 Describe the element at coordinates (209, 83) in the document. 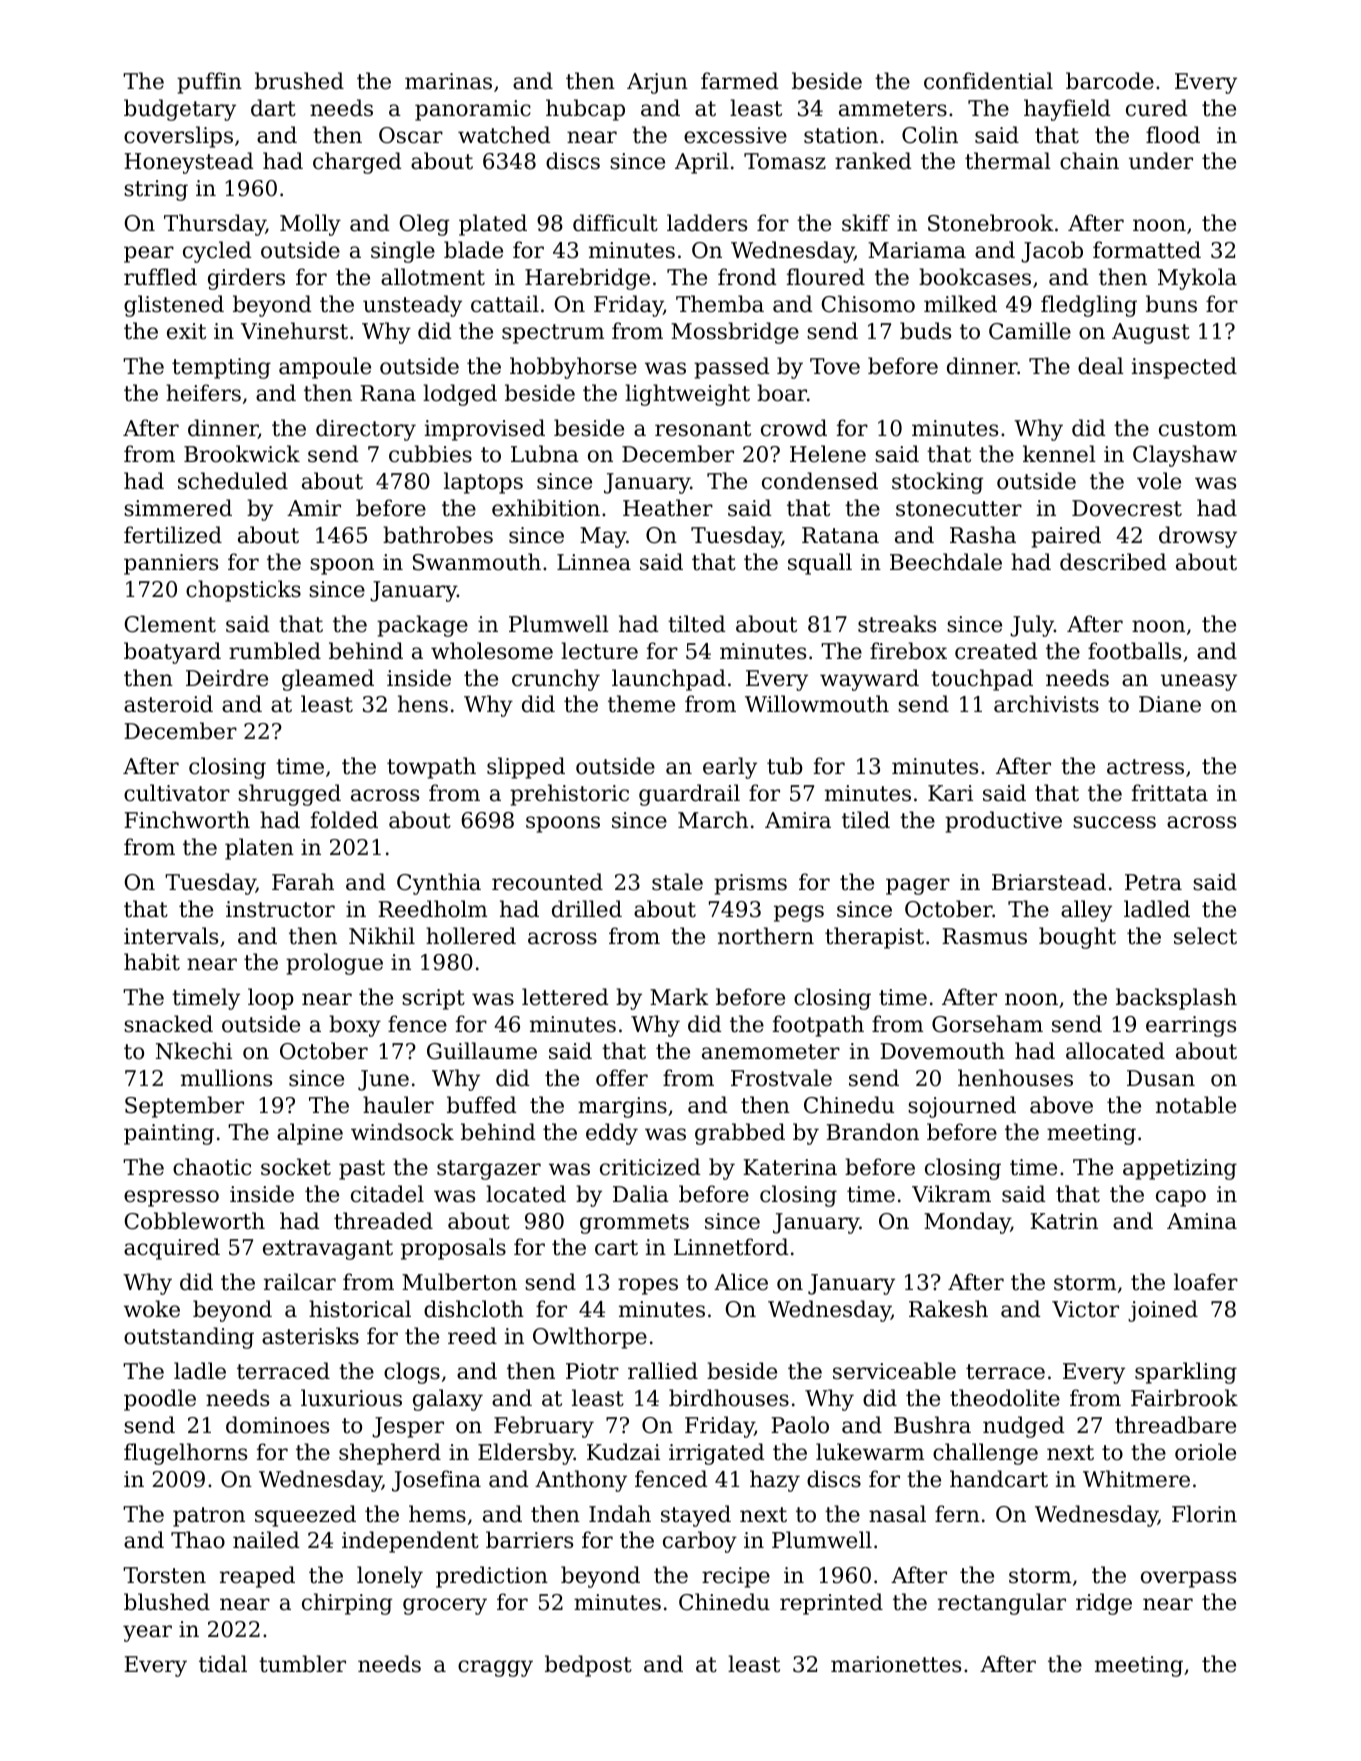

I see `puffin` at that location.
